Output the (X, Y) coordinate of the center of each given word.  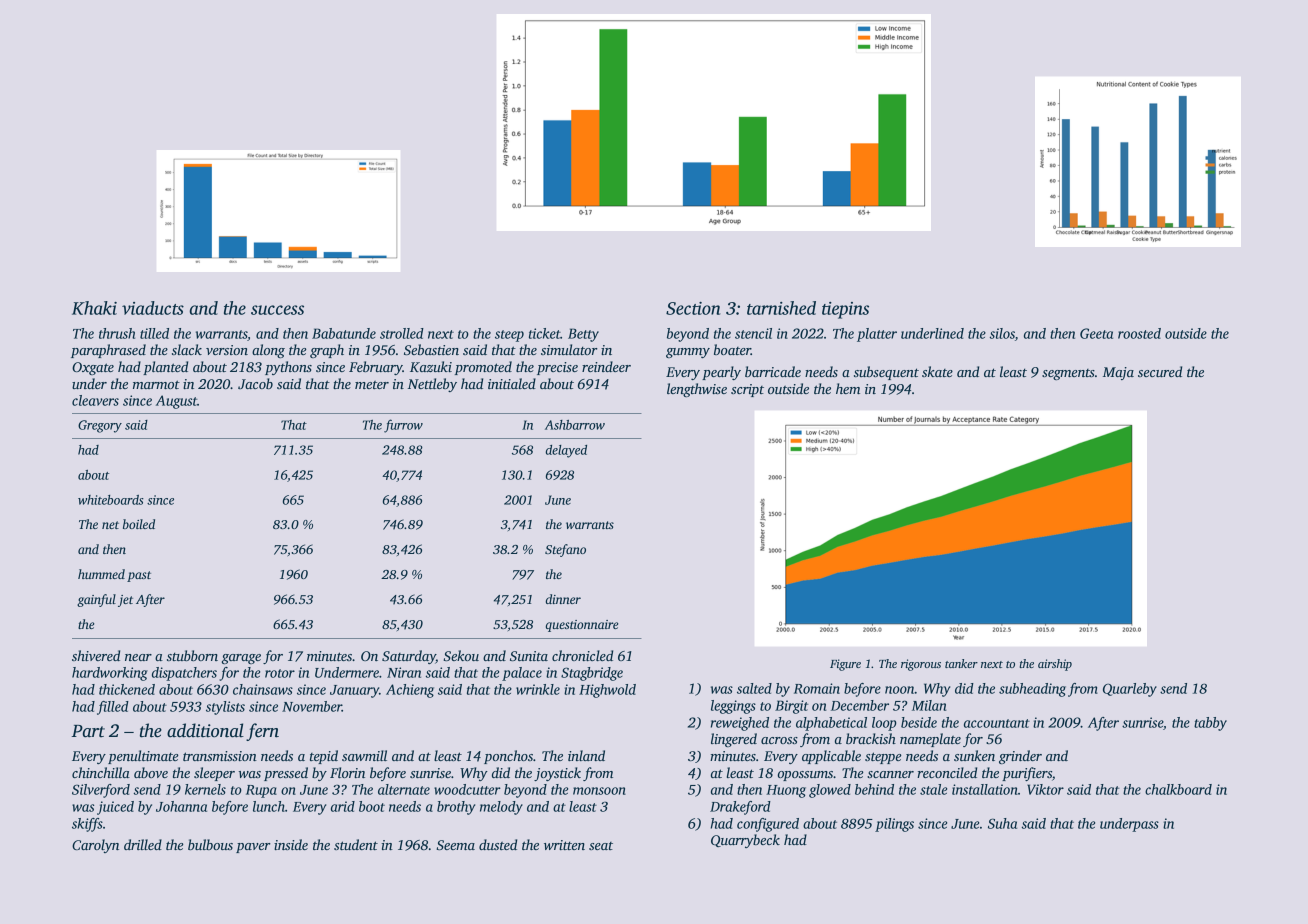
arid (343, 806)
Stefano (565, 550)
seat (601, 846)
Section (693, 308)
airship (1055, 665)
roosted (1139, 333)
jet (125, 601)
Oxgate (93, 368)
